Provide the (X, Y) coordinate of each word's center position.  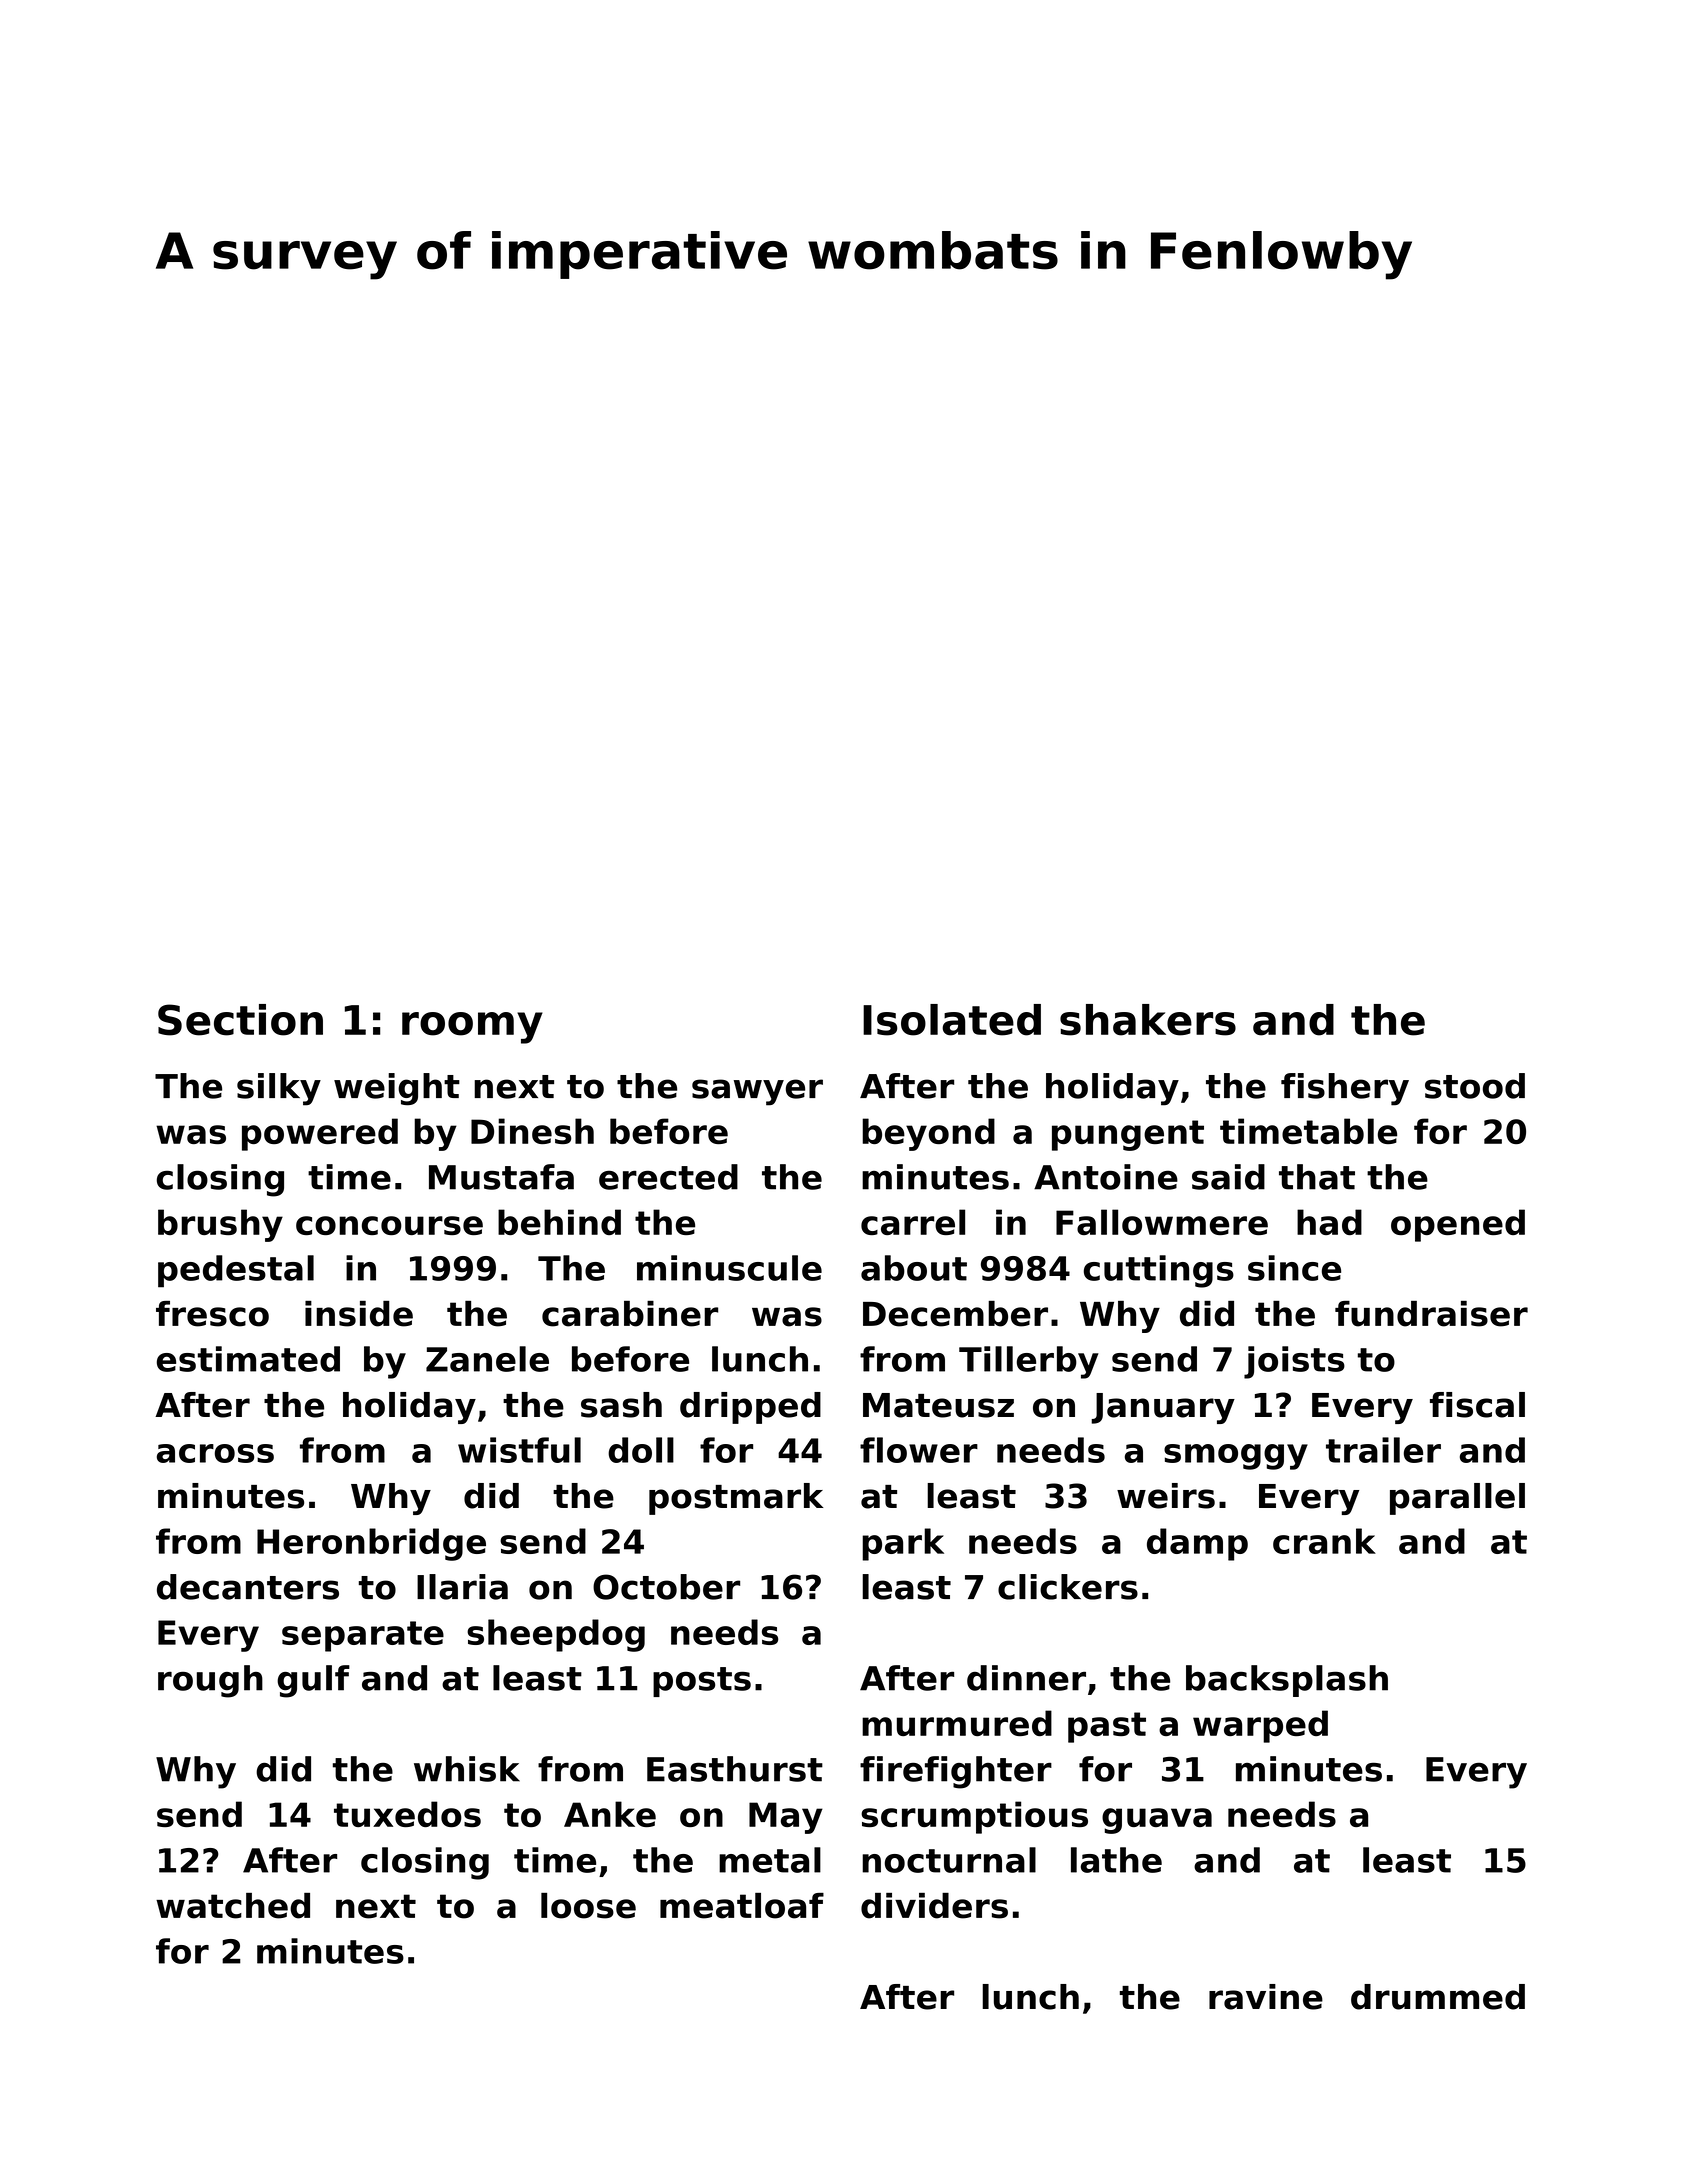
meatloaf (742, 1906)
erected (668, 1177)
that (1317, 1177)
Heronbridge (371, 1544)
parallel (1457, 1499)
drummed (1438, 1997)
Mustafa (501, 1177)
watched (233, 1906)
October (666, 1587)
